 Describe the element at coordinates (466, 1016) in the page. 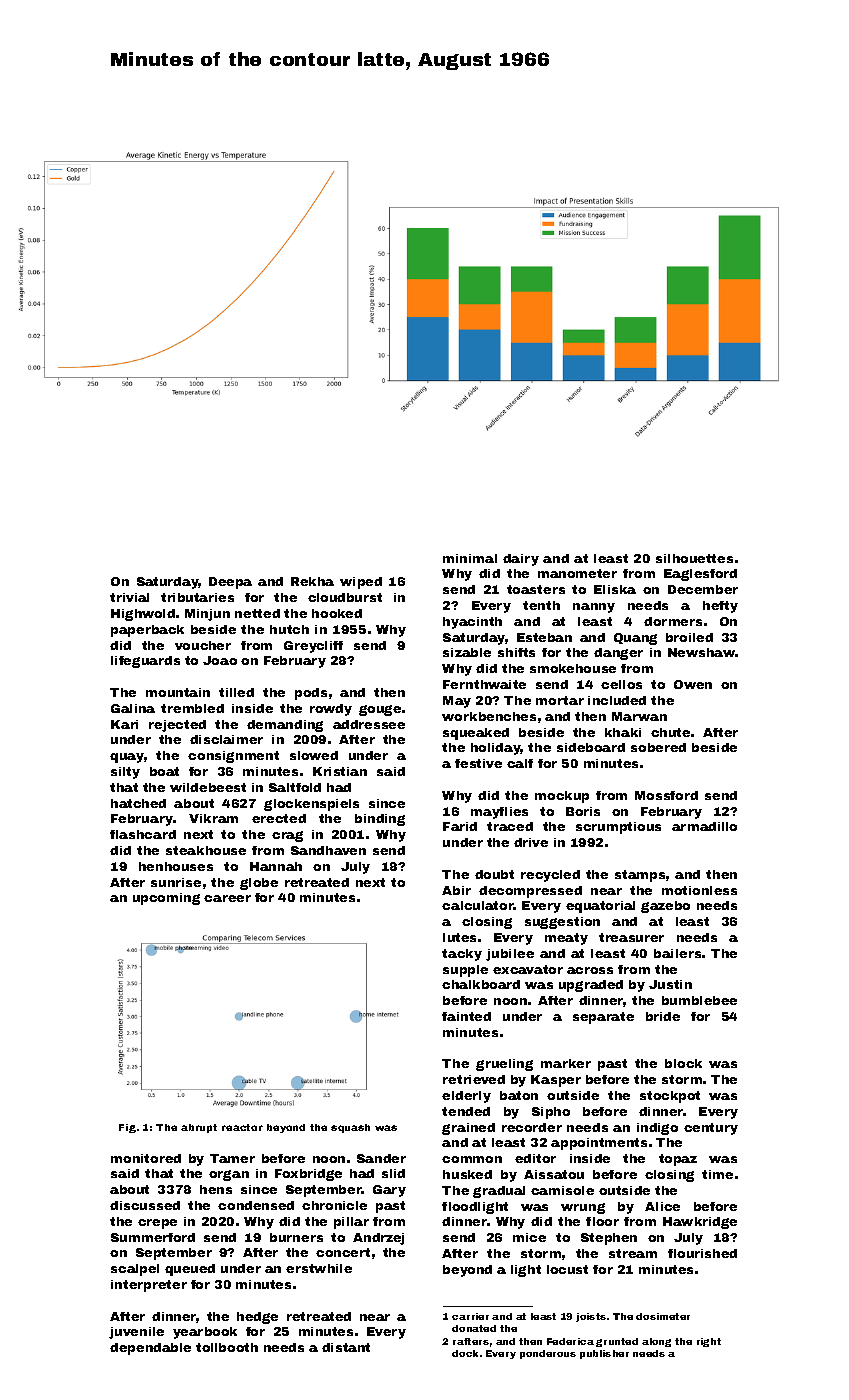

I see `fainted` at that location.
